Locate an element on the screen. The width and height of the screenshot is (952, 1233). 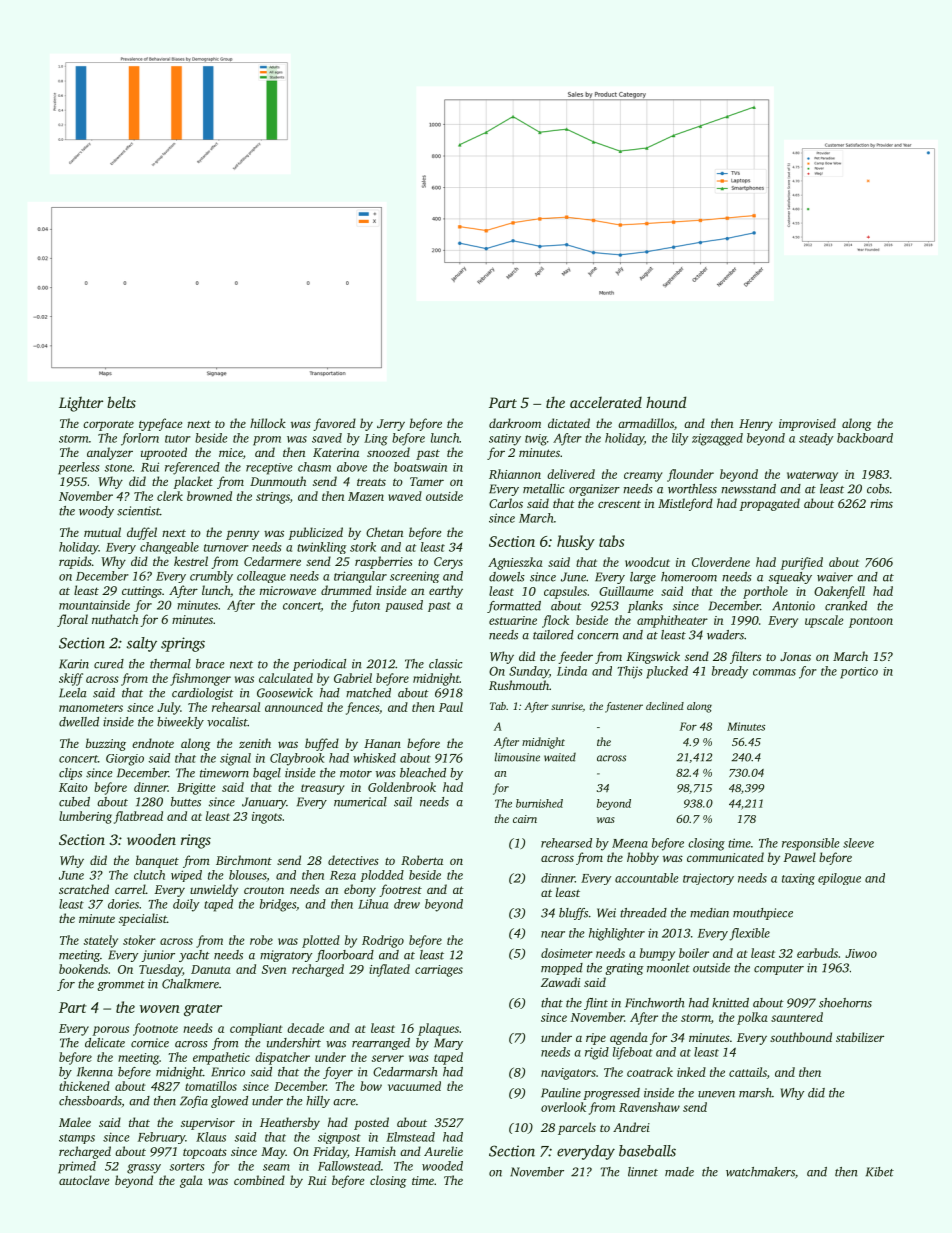
Kibet is located at coordinates (880, 1172).
